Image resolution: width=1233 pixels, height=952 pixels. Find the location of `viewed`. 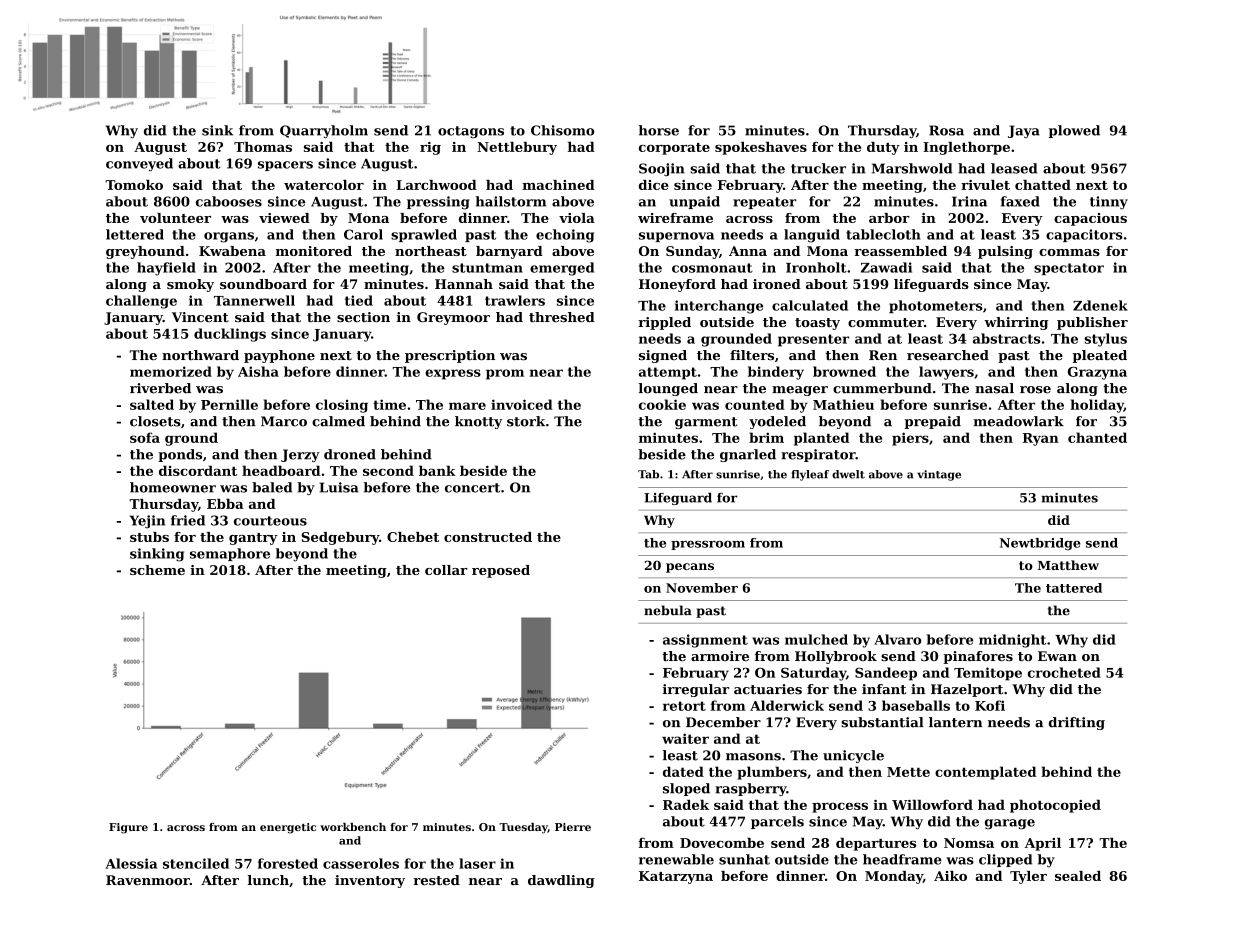

viewed is located at coordinates (284, 218).
